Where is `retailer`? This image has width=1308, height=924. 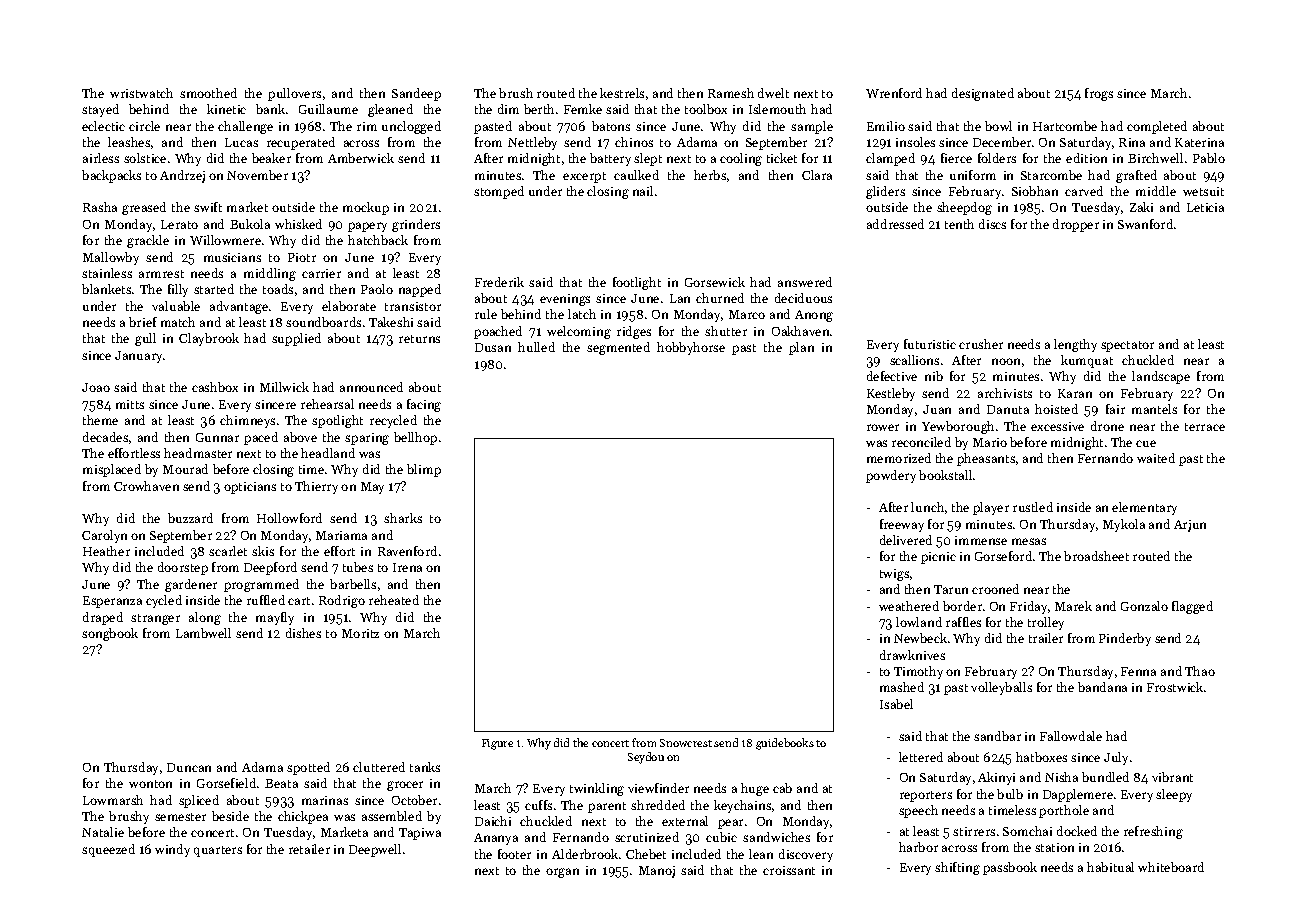 retailer is located at coordinates (309, 849).
